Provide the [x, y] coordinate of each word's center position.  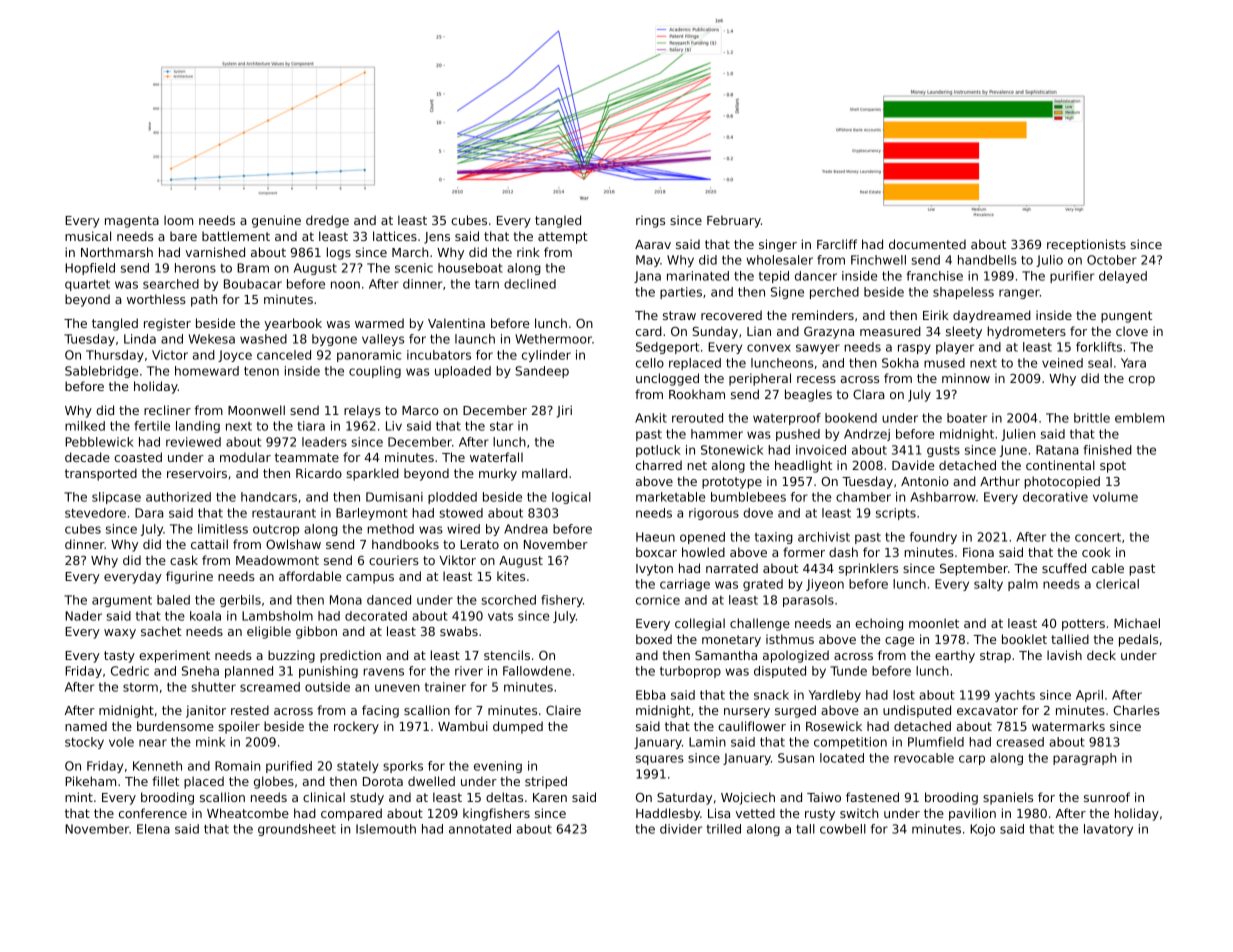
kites [511, 576]
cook [1096, 552]
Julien [1018, 435]
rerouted [697, 418]
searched [171, 284]
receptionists [1086, 245]
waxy [120, 634]
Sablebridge [101, 372]
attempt [563, 238]
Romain [237, 766]
